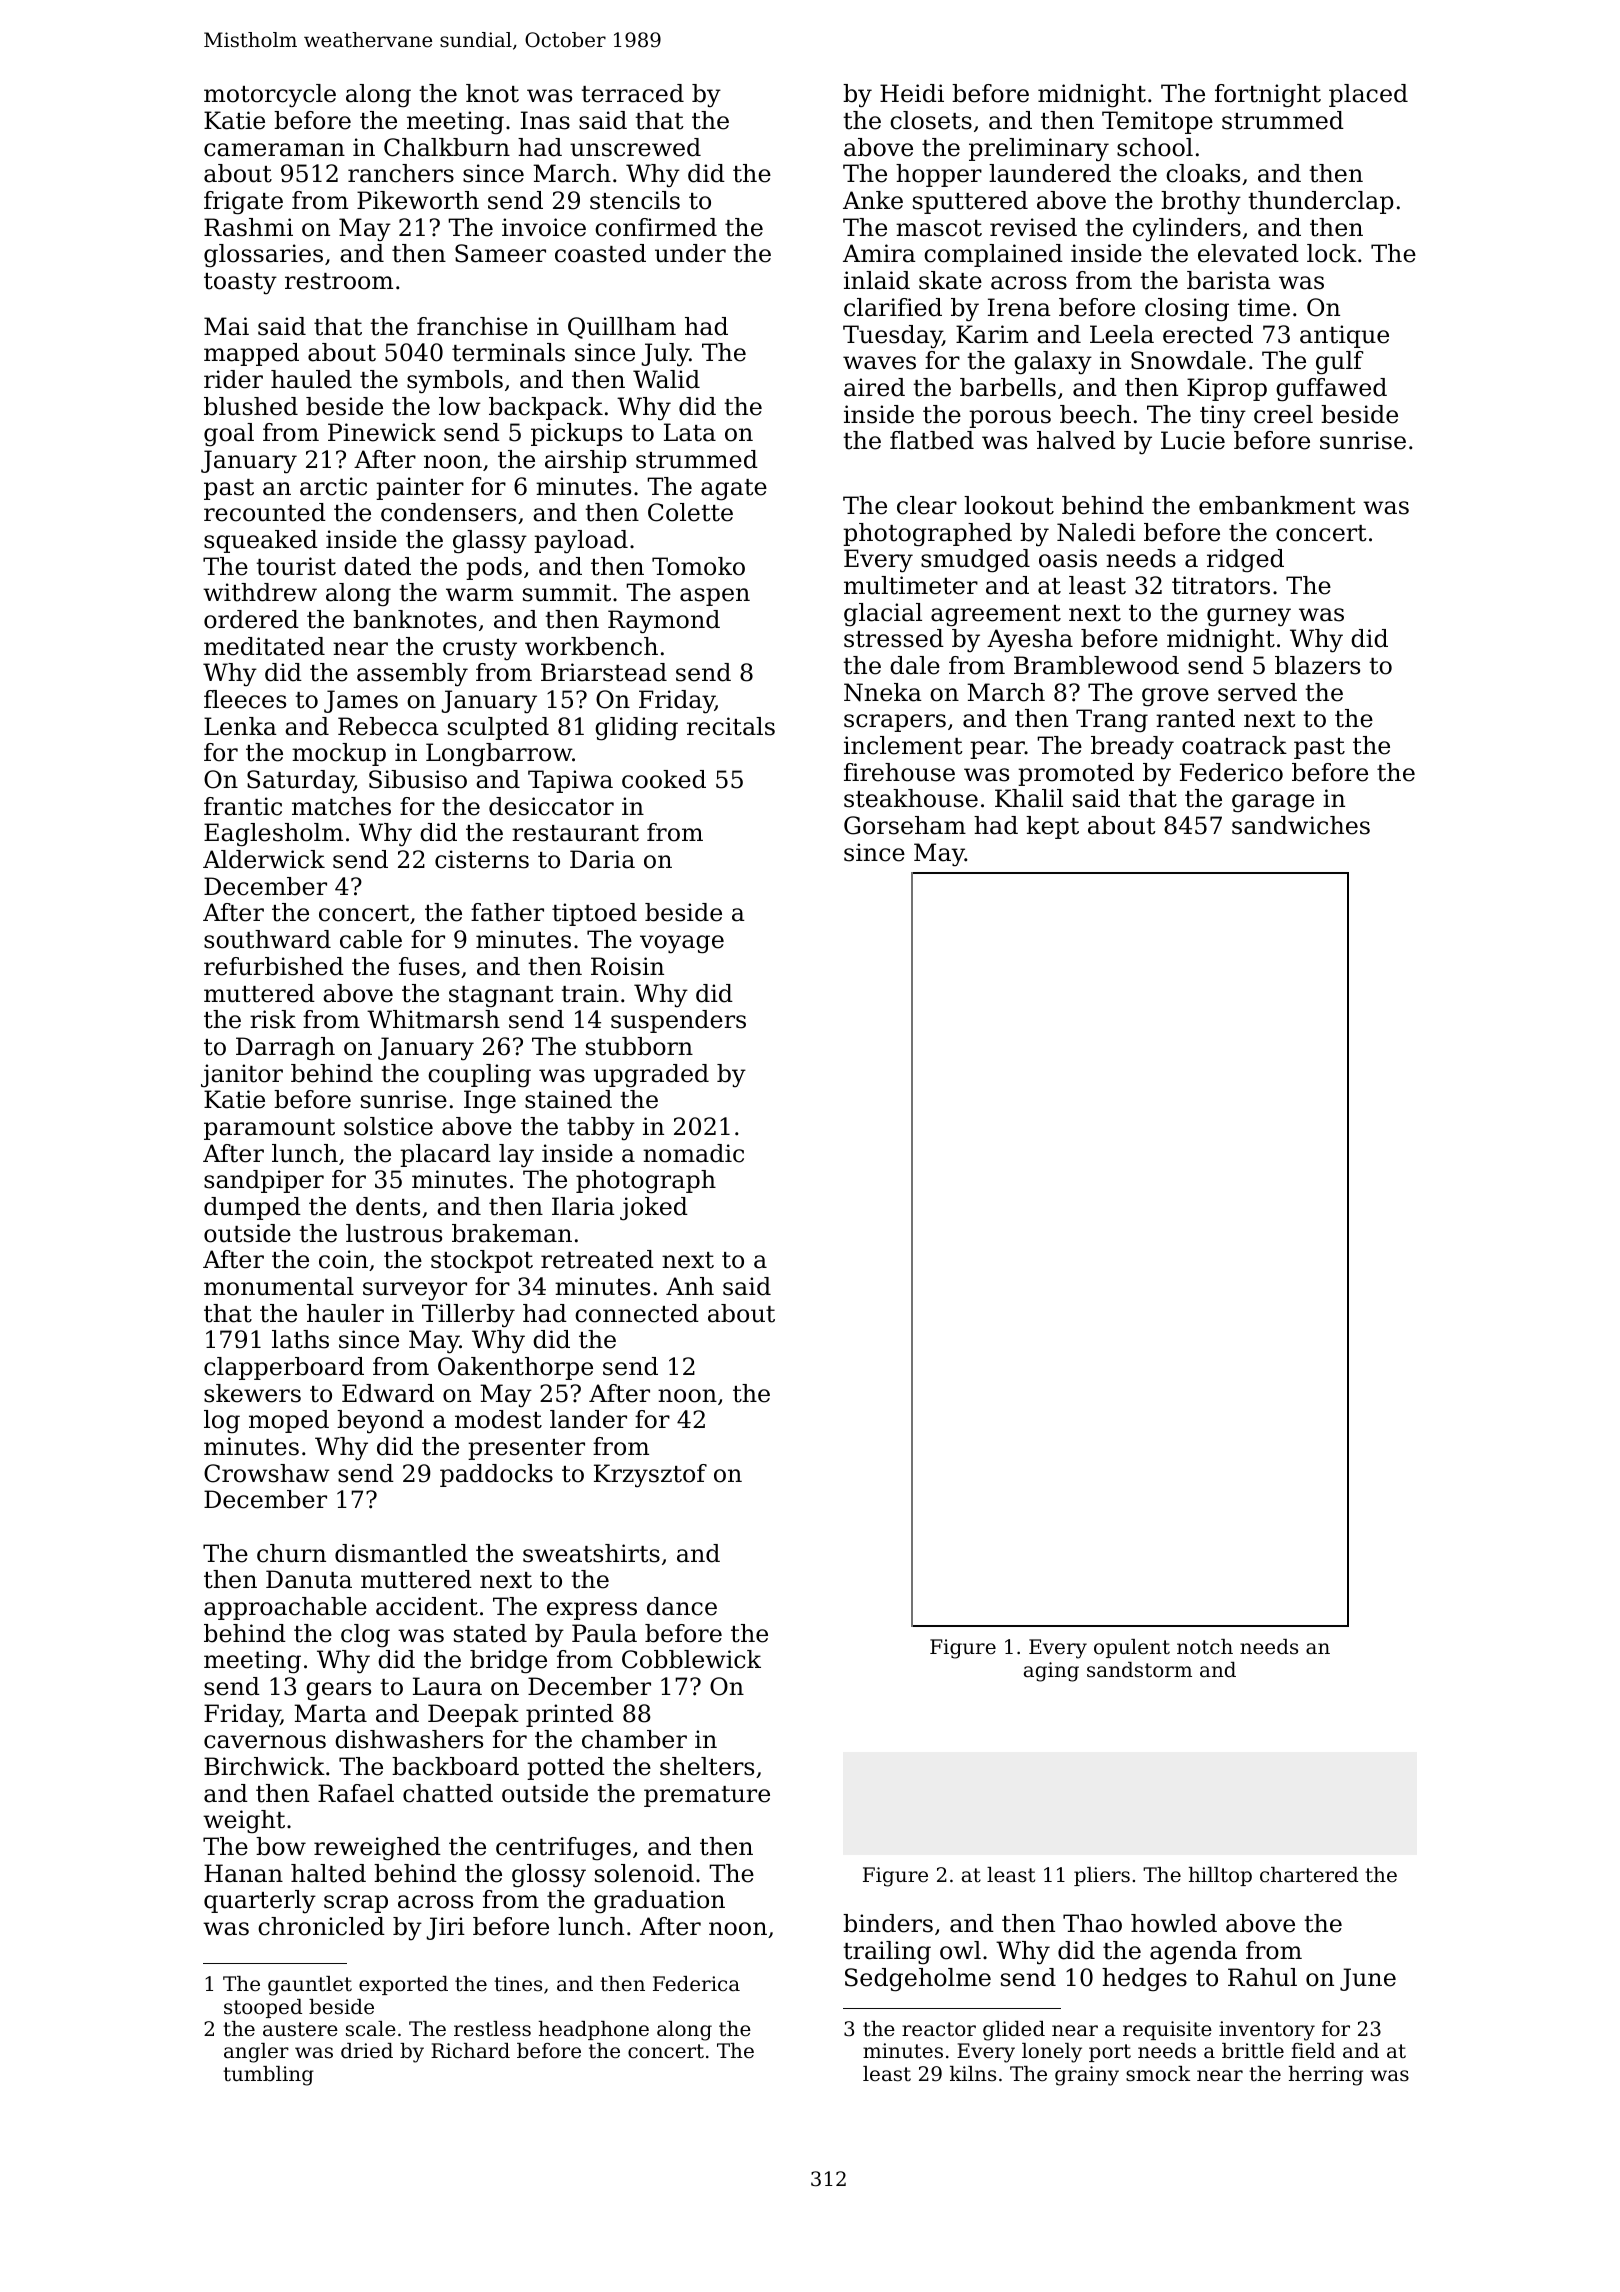 The image size is (1620, 2292). What do you see at coordinates (883, 614) in the image?
I see `glacial` at bounding box center [883, 614].
